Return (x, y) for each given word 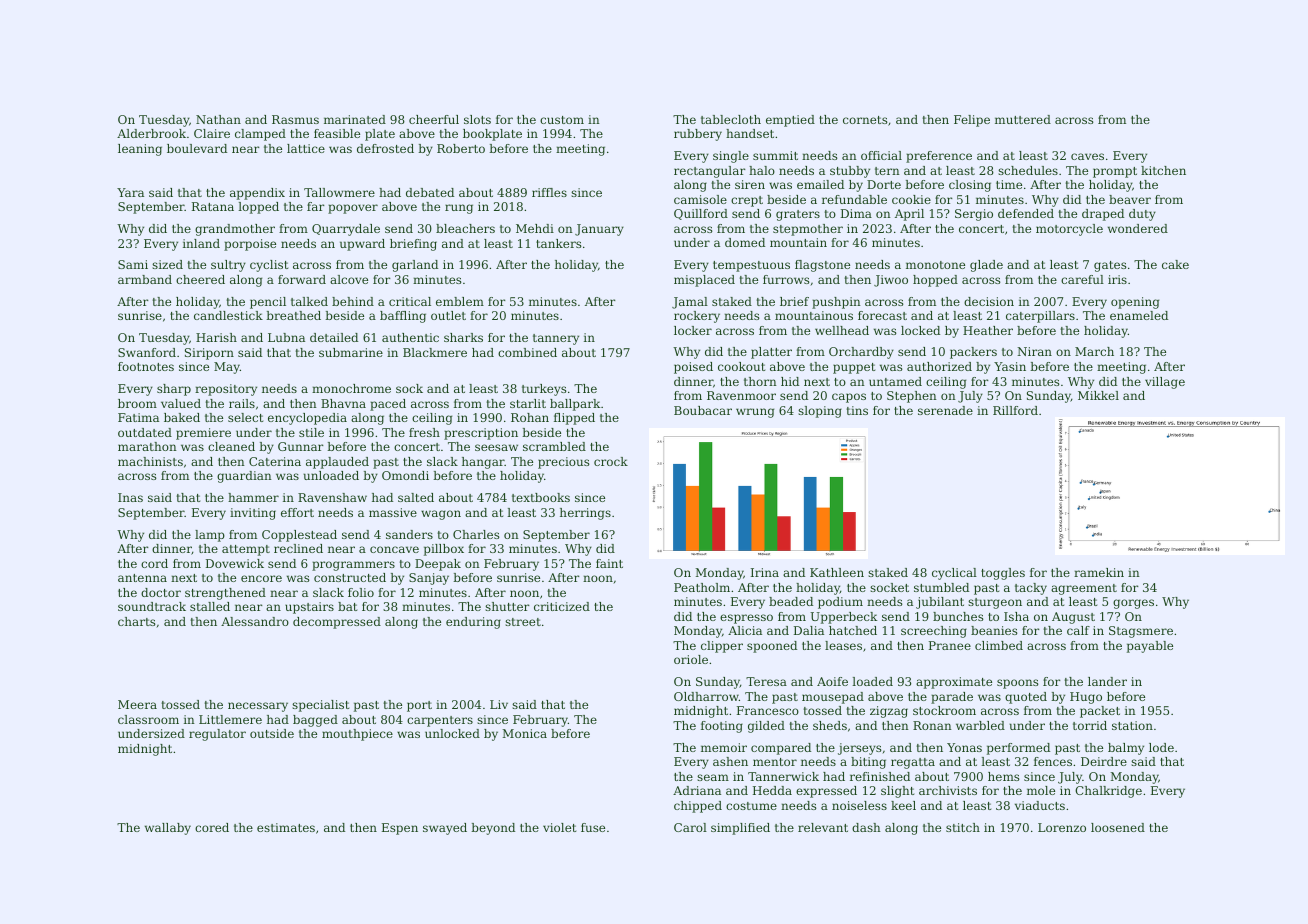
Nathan (218, 119)
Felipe (972, 121)
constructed (350, 577)
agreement (1084, 589)
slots (477, 119)
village (1165, 383)
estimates (286, 827)
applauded (337, 463)
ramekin (1099, 572)
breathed (293, 315)
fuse (593, 827)
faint (609, 563)
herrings (585, 514)
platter (771, 353)
